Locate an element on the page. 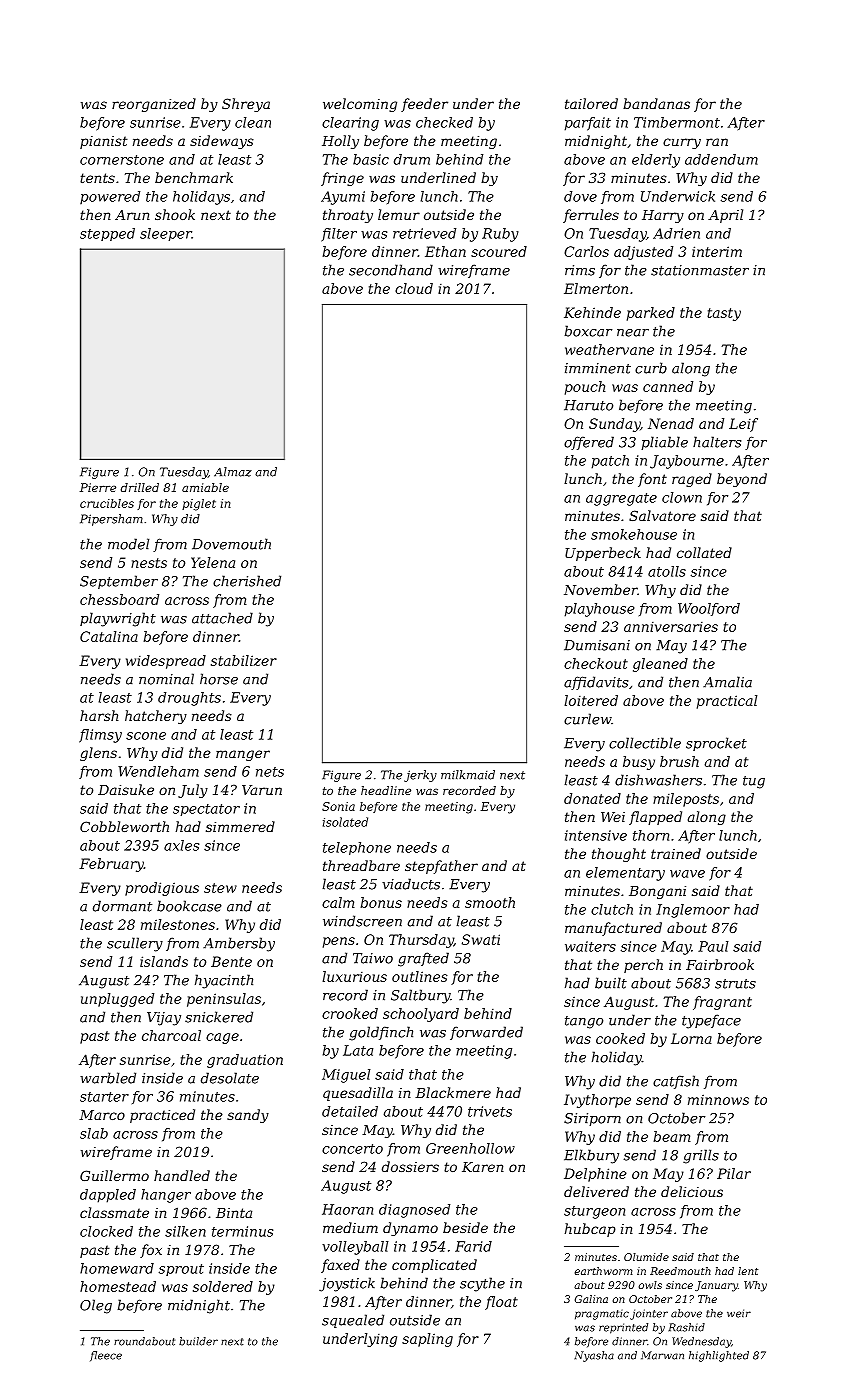 The width and height of the document is (849, 1400). April is located at coordinates (725, 216).
